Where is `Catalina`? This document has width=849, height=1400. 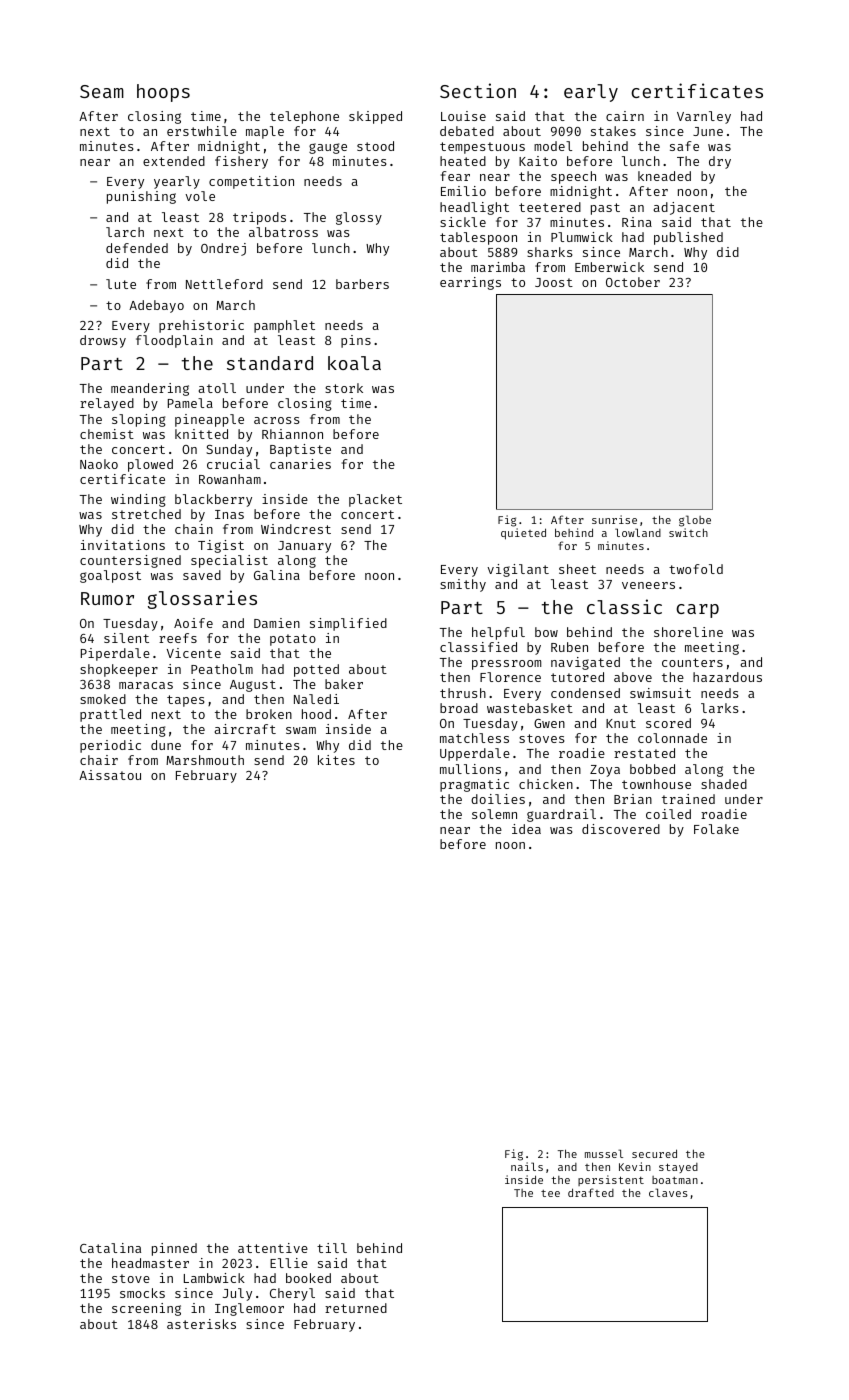 Catalina is located at coordinates (110, 1248).
